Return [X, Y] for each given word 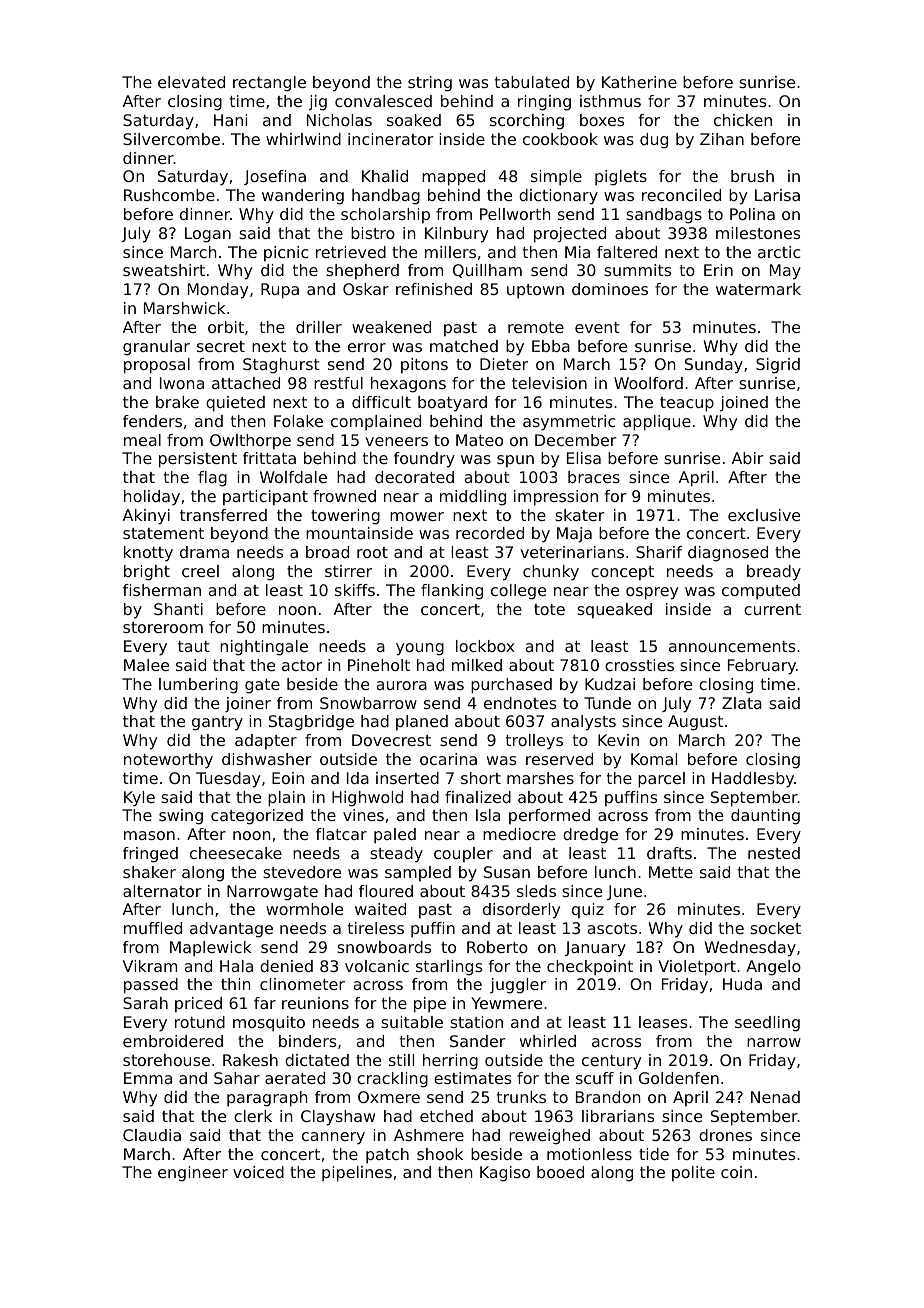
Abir [748, 458]
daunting [765, 817]
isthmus [610, 101]
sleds [536, 891]
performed [549, 817]
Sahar [237, 1078]
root [372, 552]
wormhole [304, 909]
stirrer [348, 571]
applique [657, 423]
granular [156, 348]
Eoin [288, 778]
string [430, 84]
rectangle [269, 84]
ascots [612, 928]
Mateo [479, 440]
